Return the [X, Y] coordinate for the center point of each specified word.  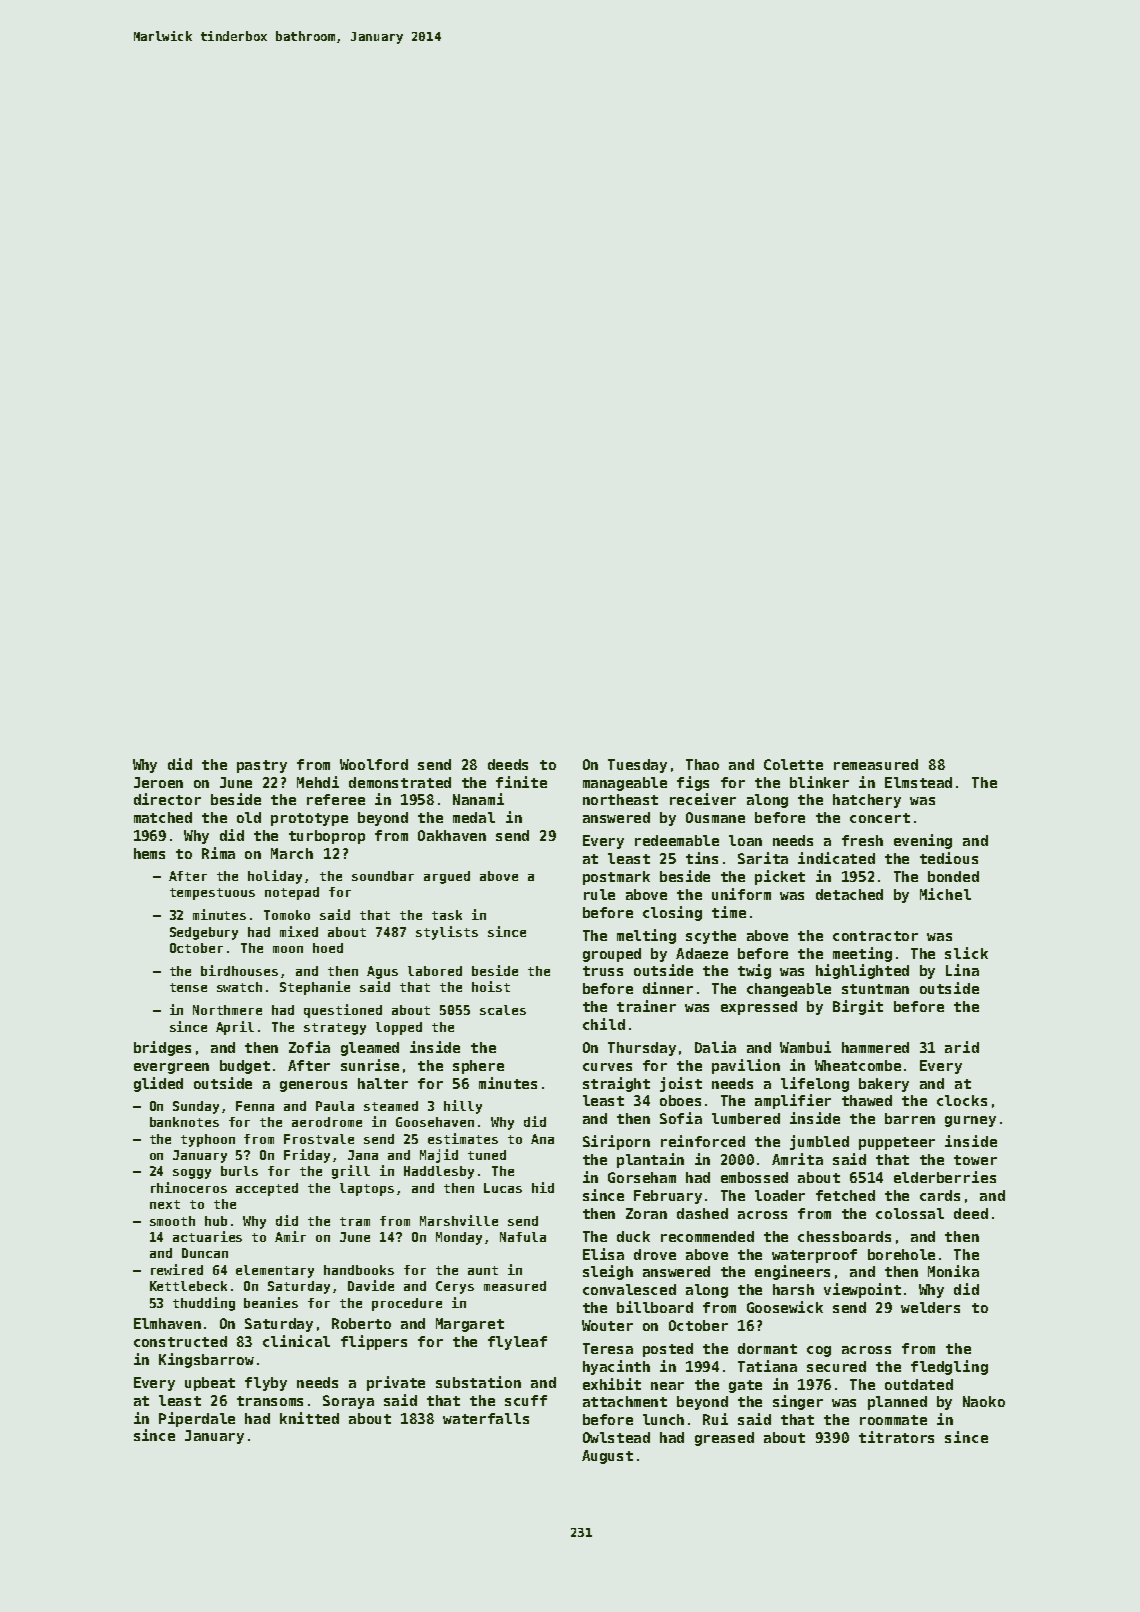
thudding [204, 1304]
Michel [945, 894]
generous [313, 1086]
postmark [616, 878]
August [607, 1457]
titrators [896, 1437]
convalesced [629, 1289]
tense [188, 987]
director [167, 799]
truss [603, 971]
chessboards [844, 1236]
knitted [309, 1418]
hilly [463, 1107]
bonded [953, 876]
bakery [884, 1085]
